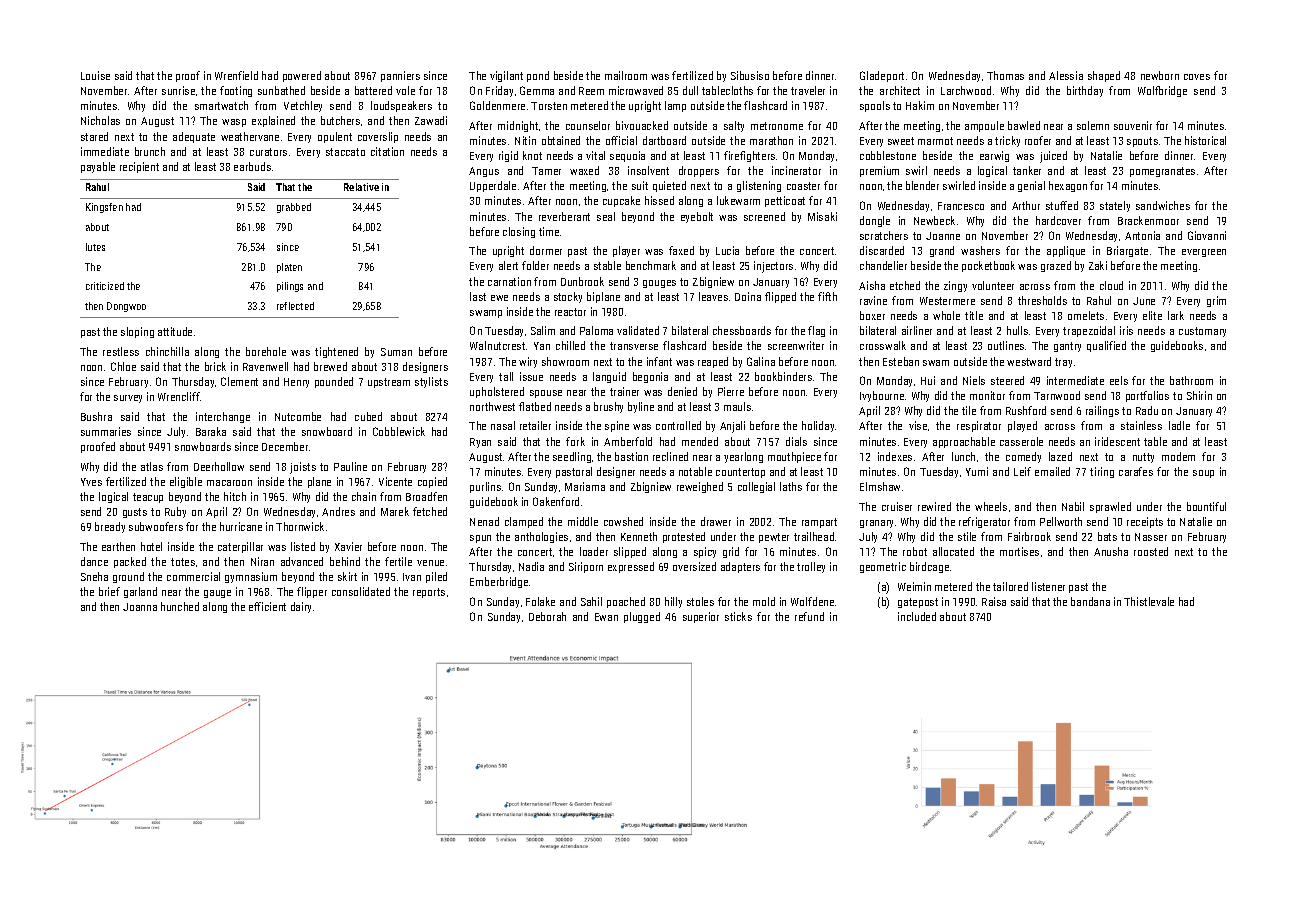  Describe the element at coordinates (480, 443) in the screenshot. I see `Ryan` at that location.
